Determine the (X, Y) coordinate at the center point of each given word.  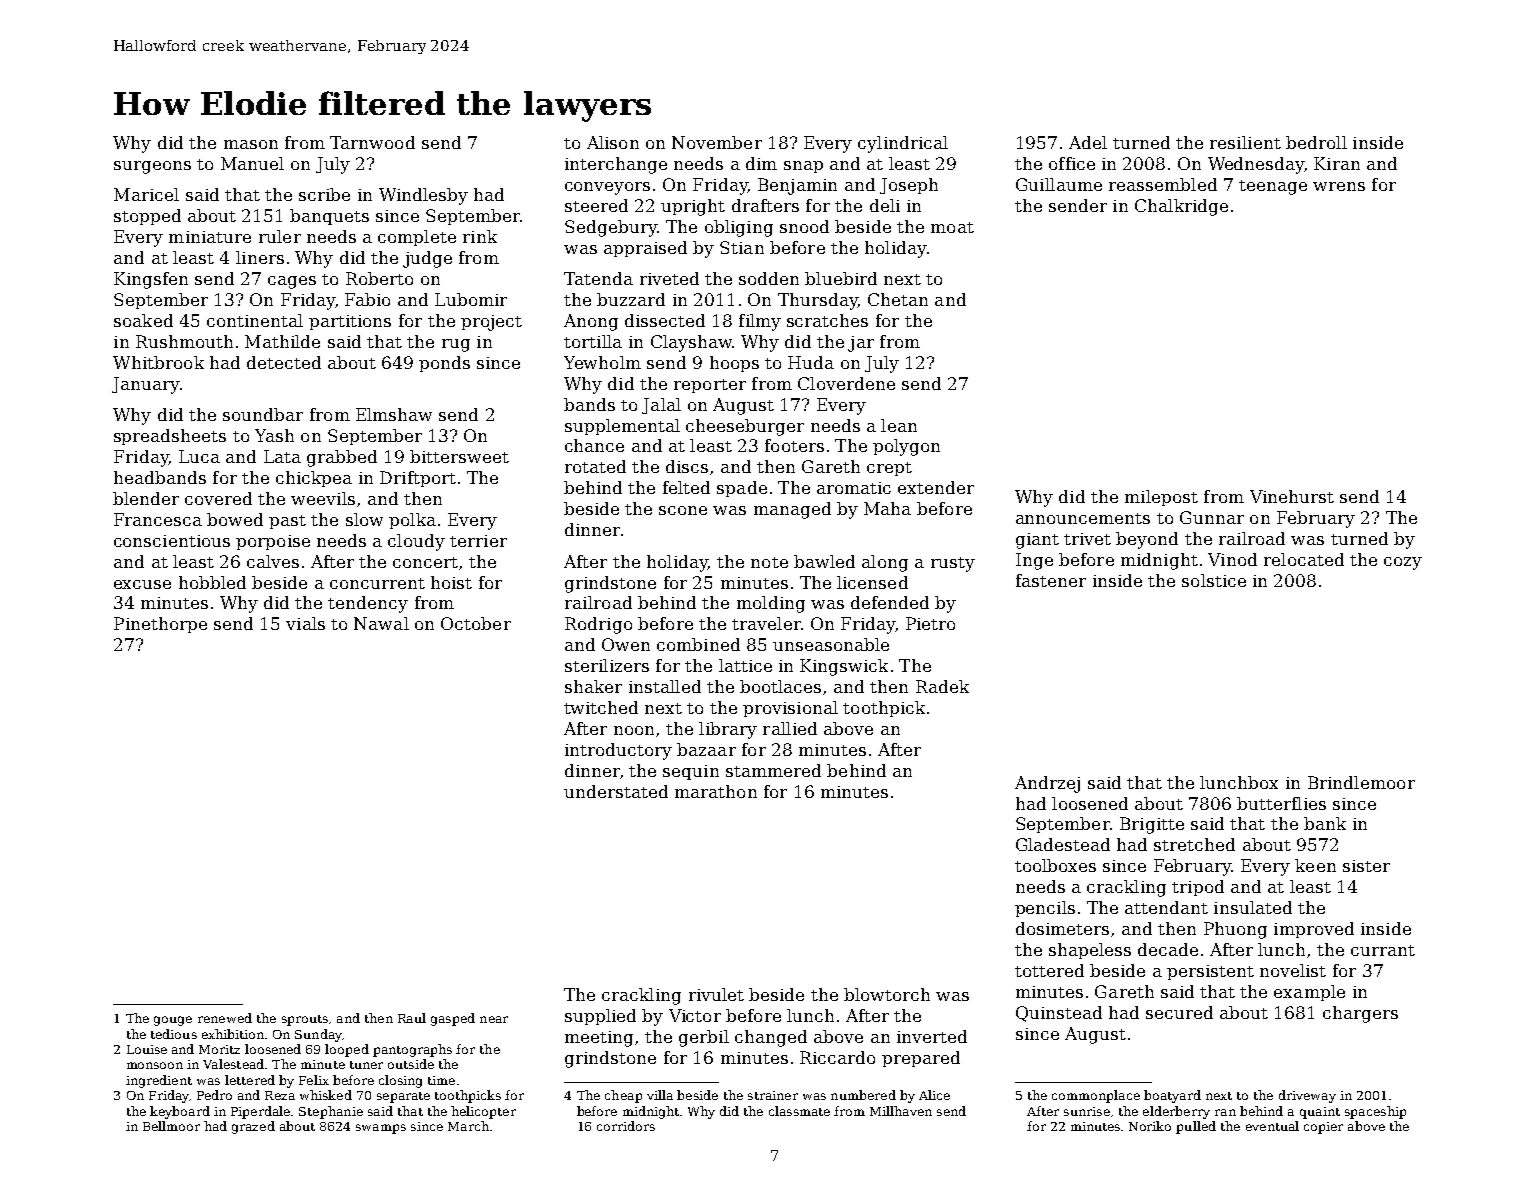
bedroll (1316, 142)
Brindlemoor (1361, 782)
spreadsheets (170, 437)
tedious (174, 1034)
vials (305, 623)
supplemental (622, 427)
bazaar (706, 749)
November (717, 142)
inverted (932, 1036)
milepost (1161, 498)
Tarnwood (372, 142)
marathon (716, 791)
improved (1314, 930)
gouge (173, 1021)
